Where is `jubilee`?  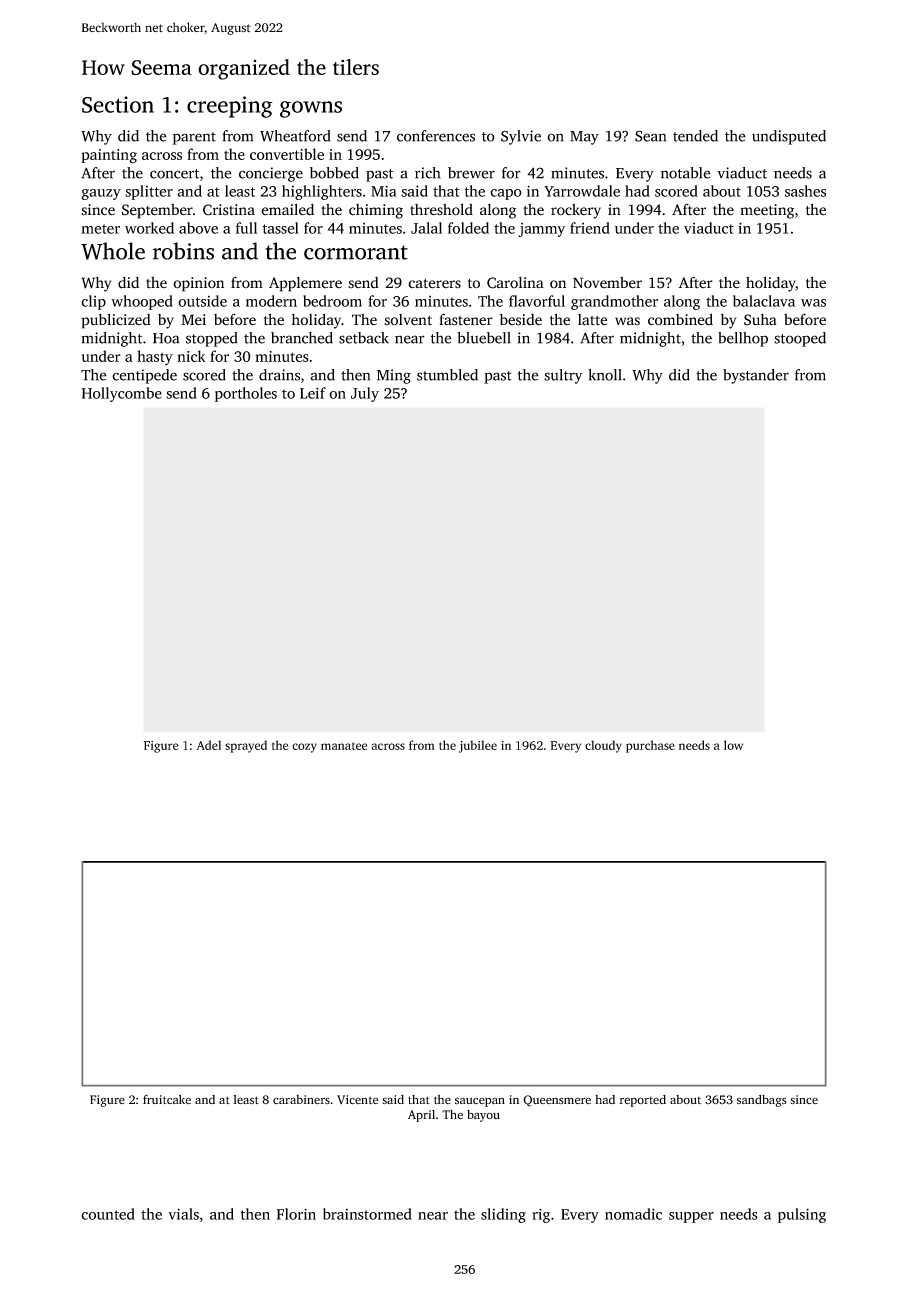
jubilee is located at coordinates (478, 746).
